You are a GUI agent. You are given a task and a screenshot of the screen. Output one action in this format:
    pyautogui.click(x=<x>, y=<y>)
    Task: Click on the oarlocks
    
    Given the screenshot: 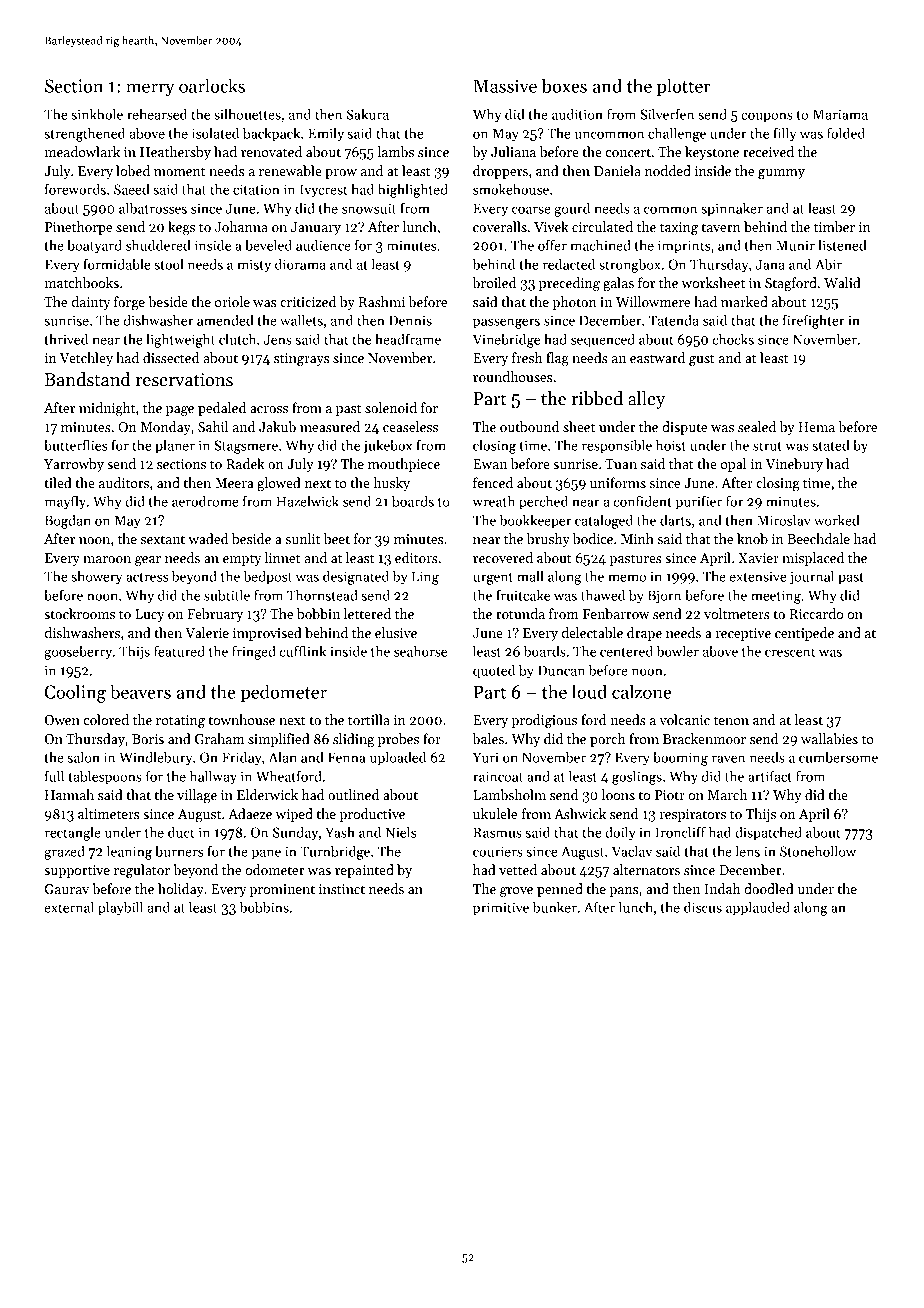 What is the action you would take?
    pyautogui.click(x=212, y=85)
